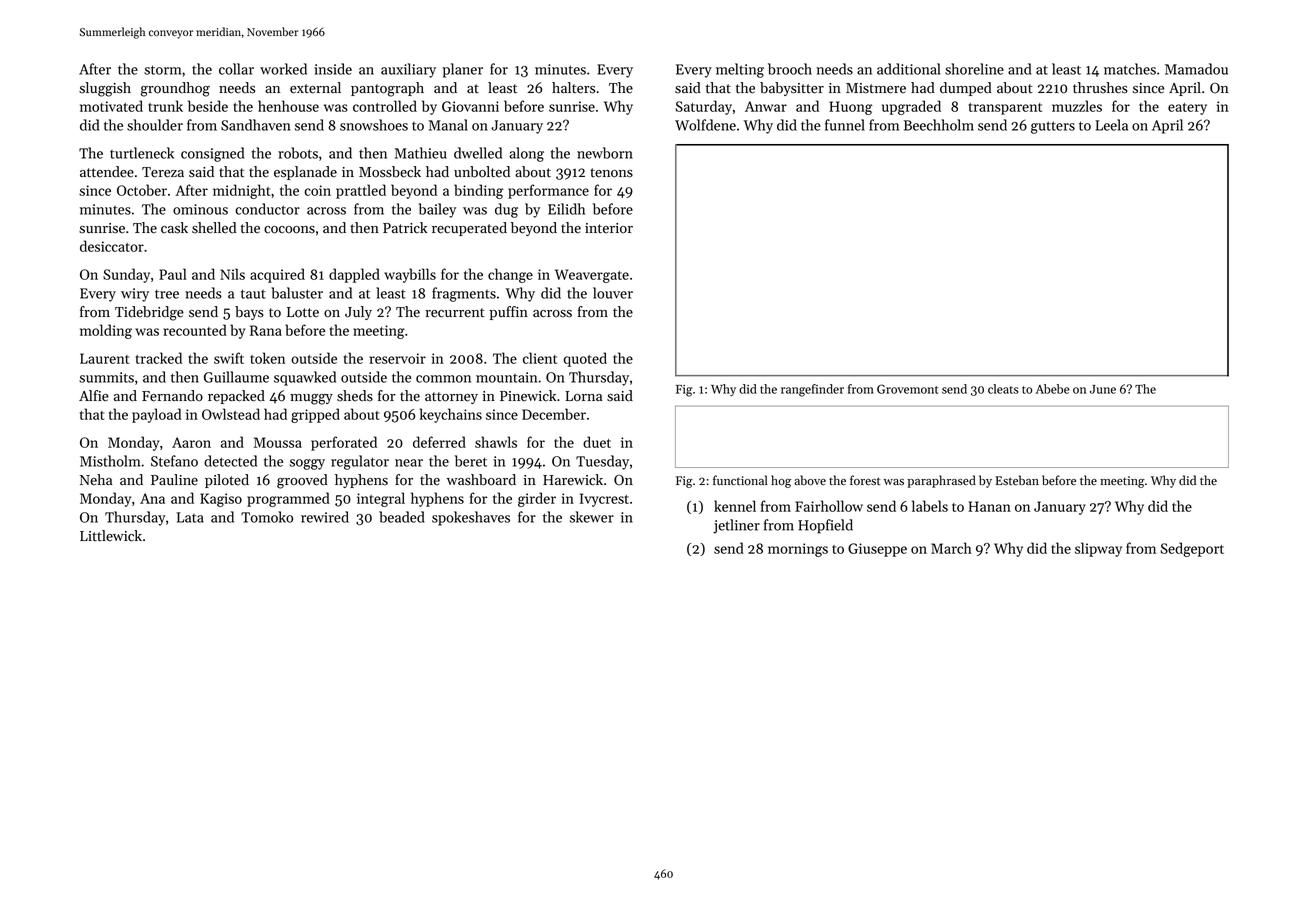 This image has width=1308, height=924. I want to click on brooch, so click(790, 69).
